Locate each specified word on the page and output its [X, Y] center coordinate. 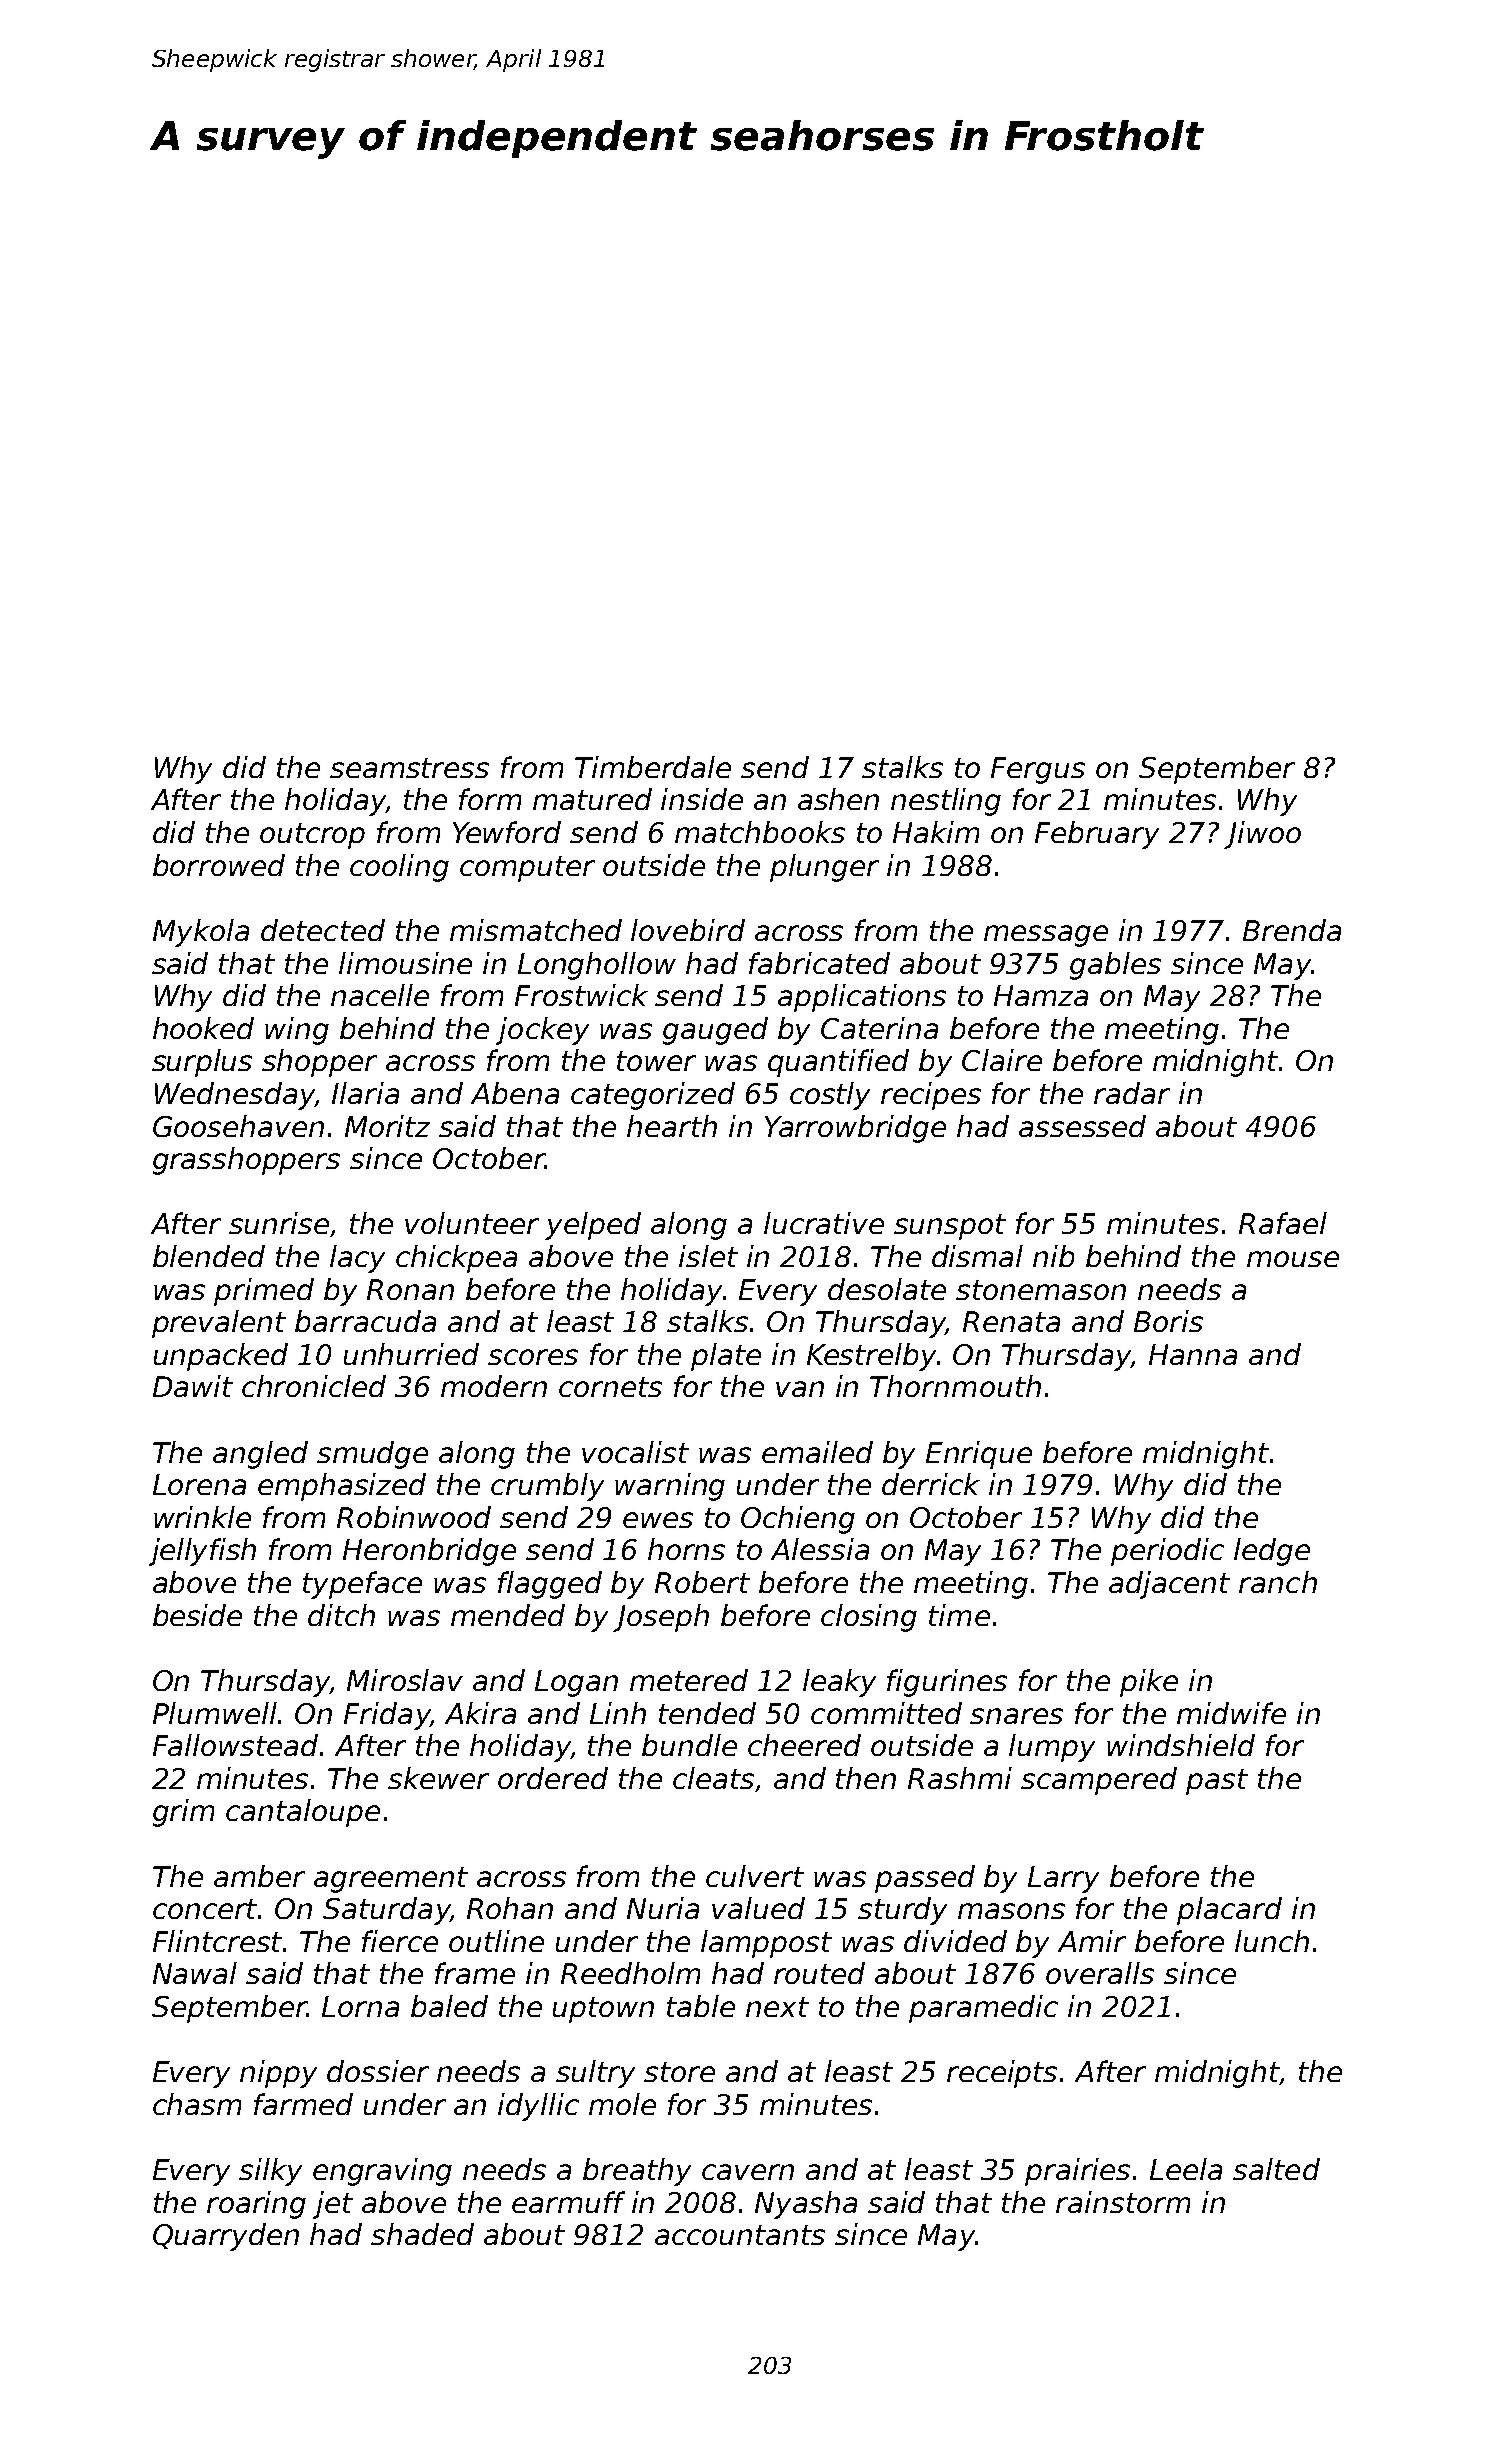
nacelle [380, 995]
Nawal [195, 1973]
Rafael [1283, 1223]
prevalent [219, 1324]
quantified [838, 1063]
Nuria [663, 1908]
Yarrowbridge [855, 1129]
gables [1115, 966]
